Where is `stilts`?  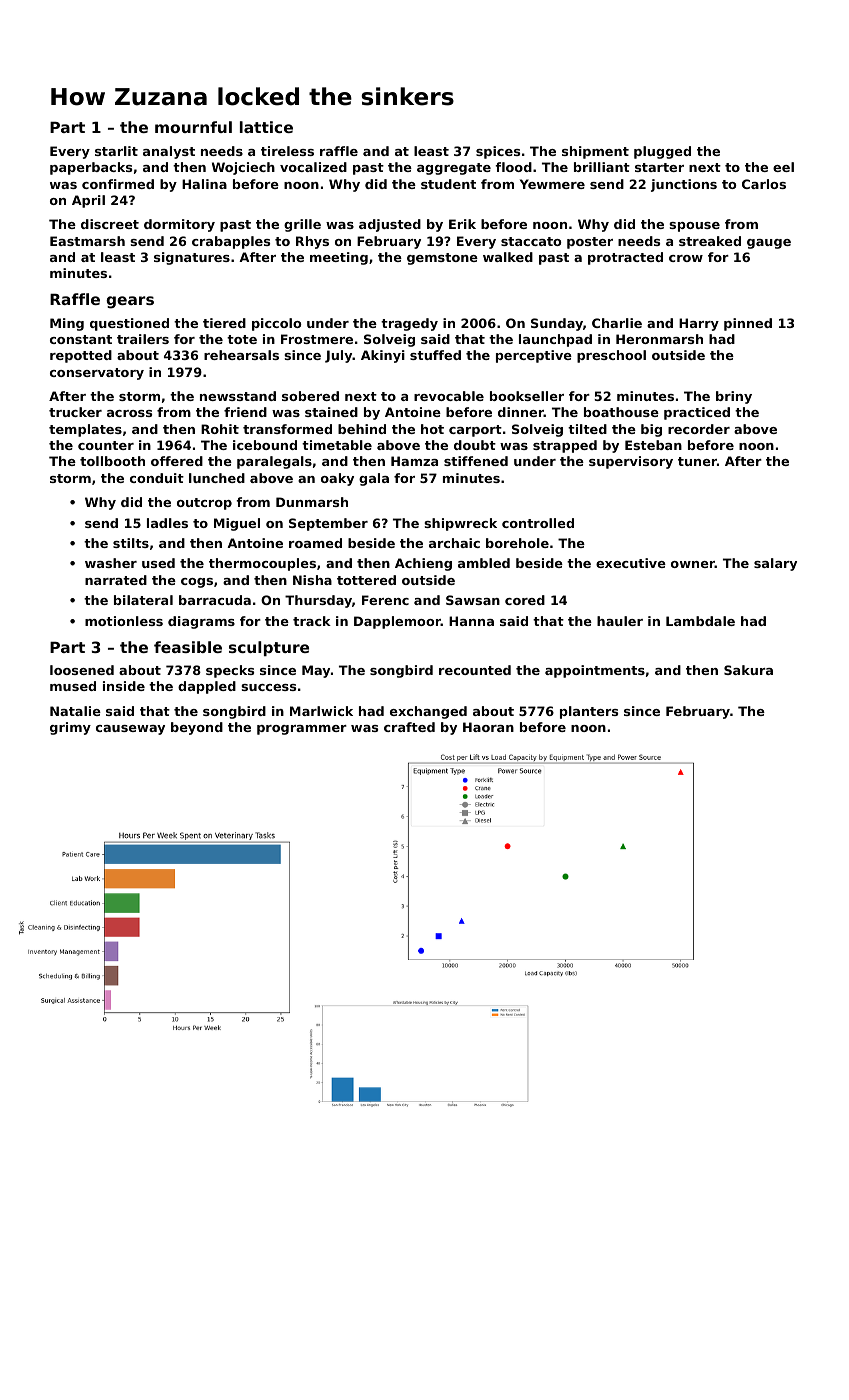
stilts is located at coordinates (131, 543).
